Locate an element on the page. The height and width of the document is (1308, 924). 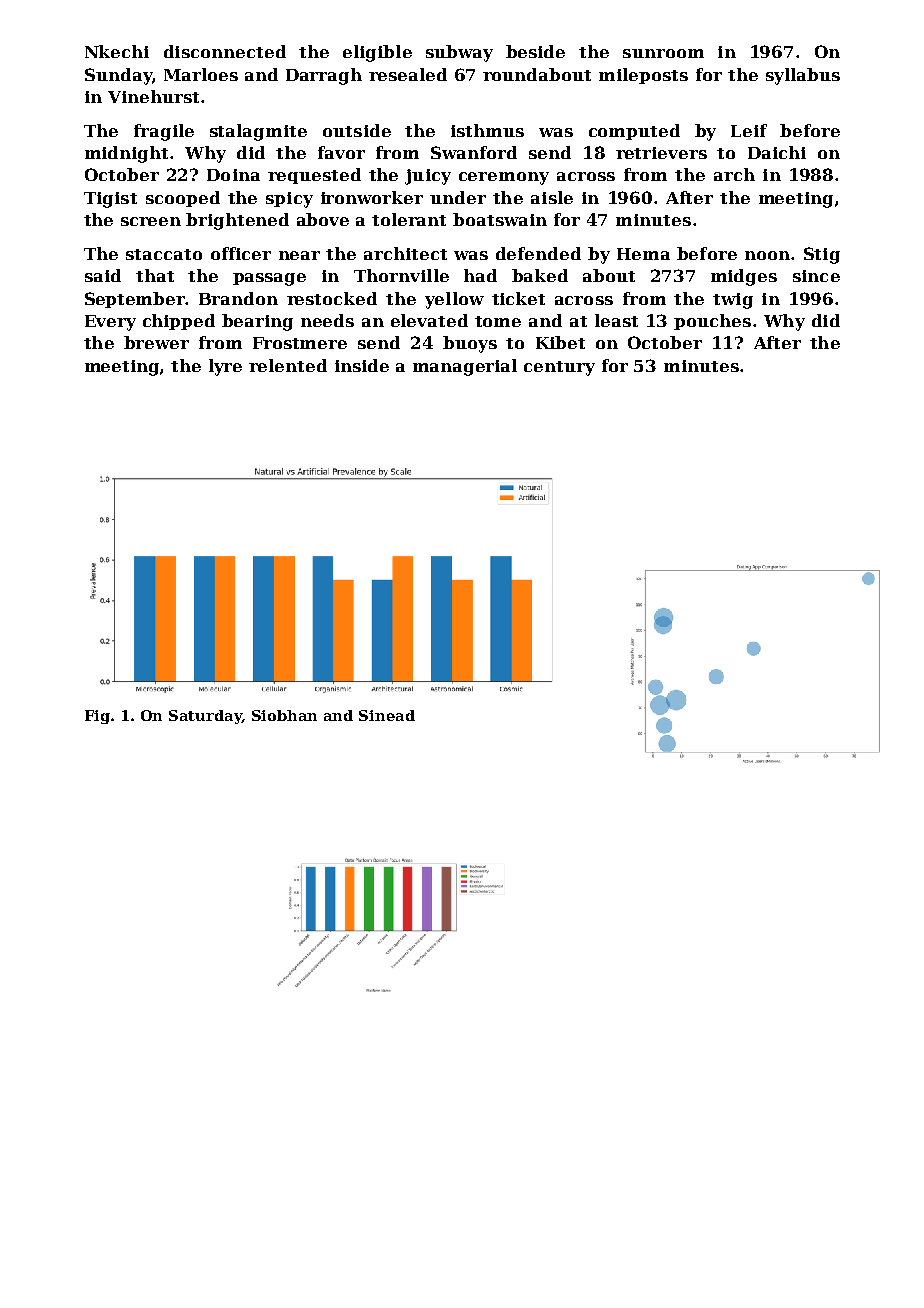
outside is located at coordinates (357, 130).
